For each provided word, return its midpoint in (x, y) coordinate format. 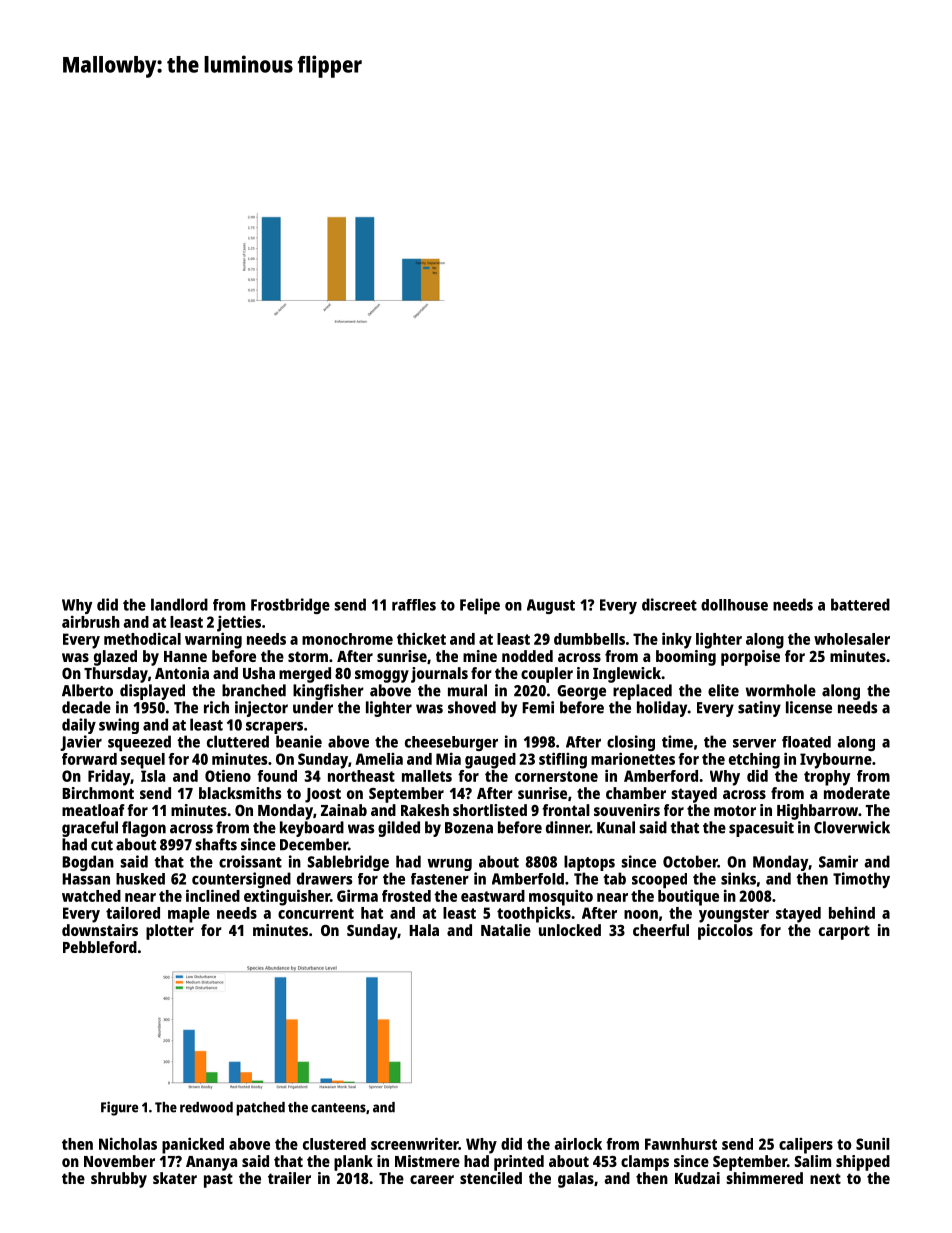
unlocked (570, 930)
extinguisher (287, 897)
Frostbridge (290, 606)
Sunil (873, 1143)
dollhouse (734, 605)
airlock (578, 1143)
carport (844, 932)
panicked (193, 1145)
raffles (414, 605)
